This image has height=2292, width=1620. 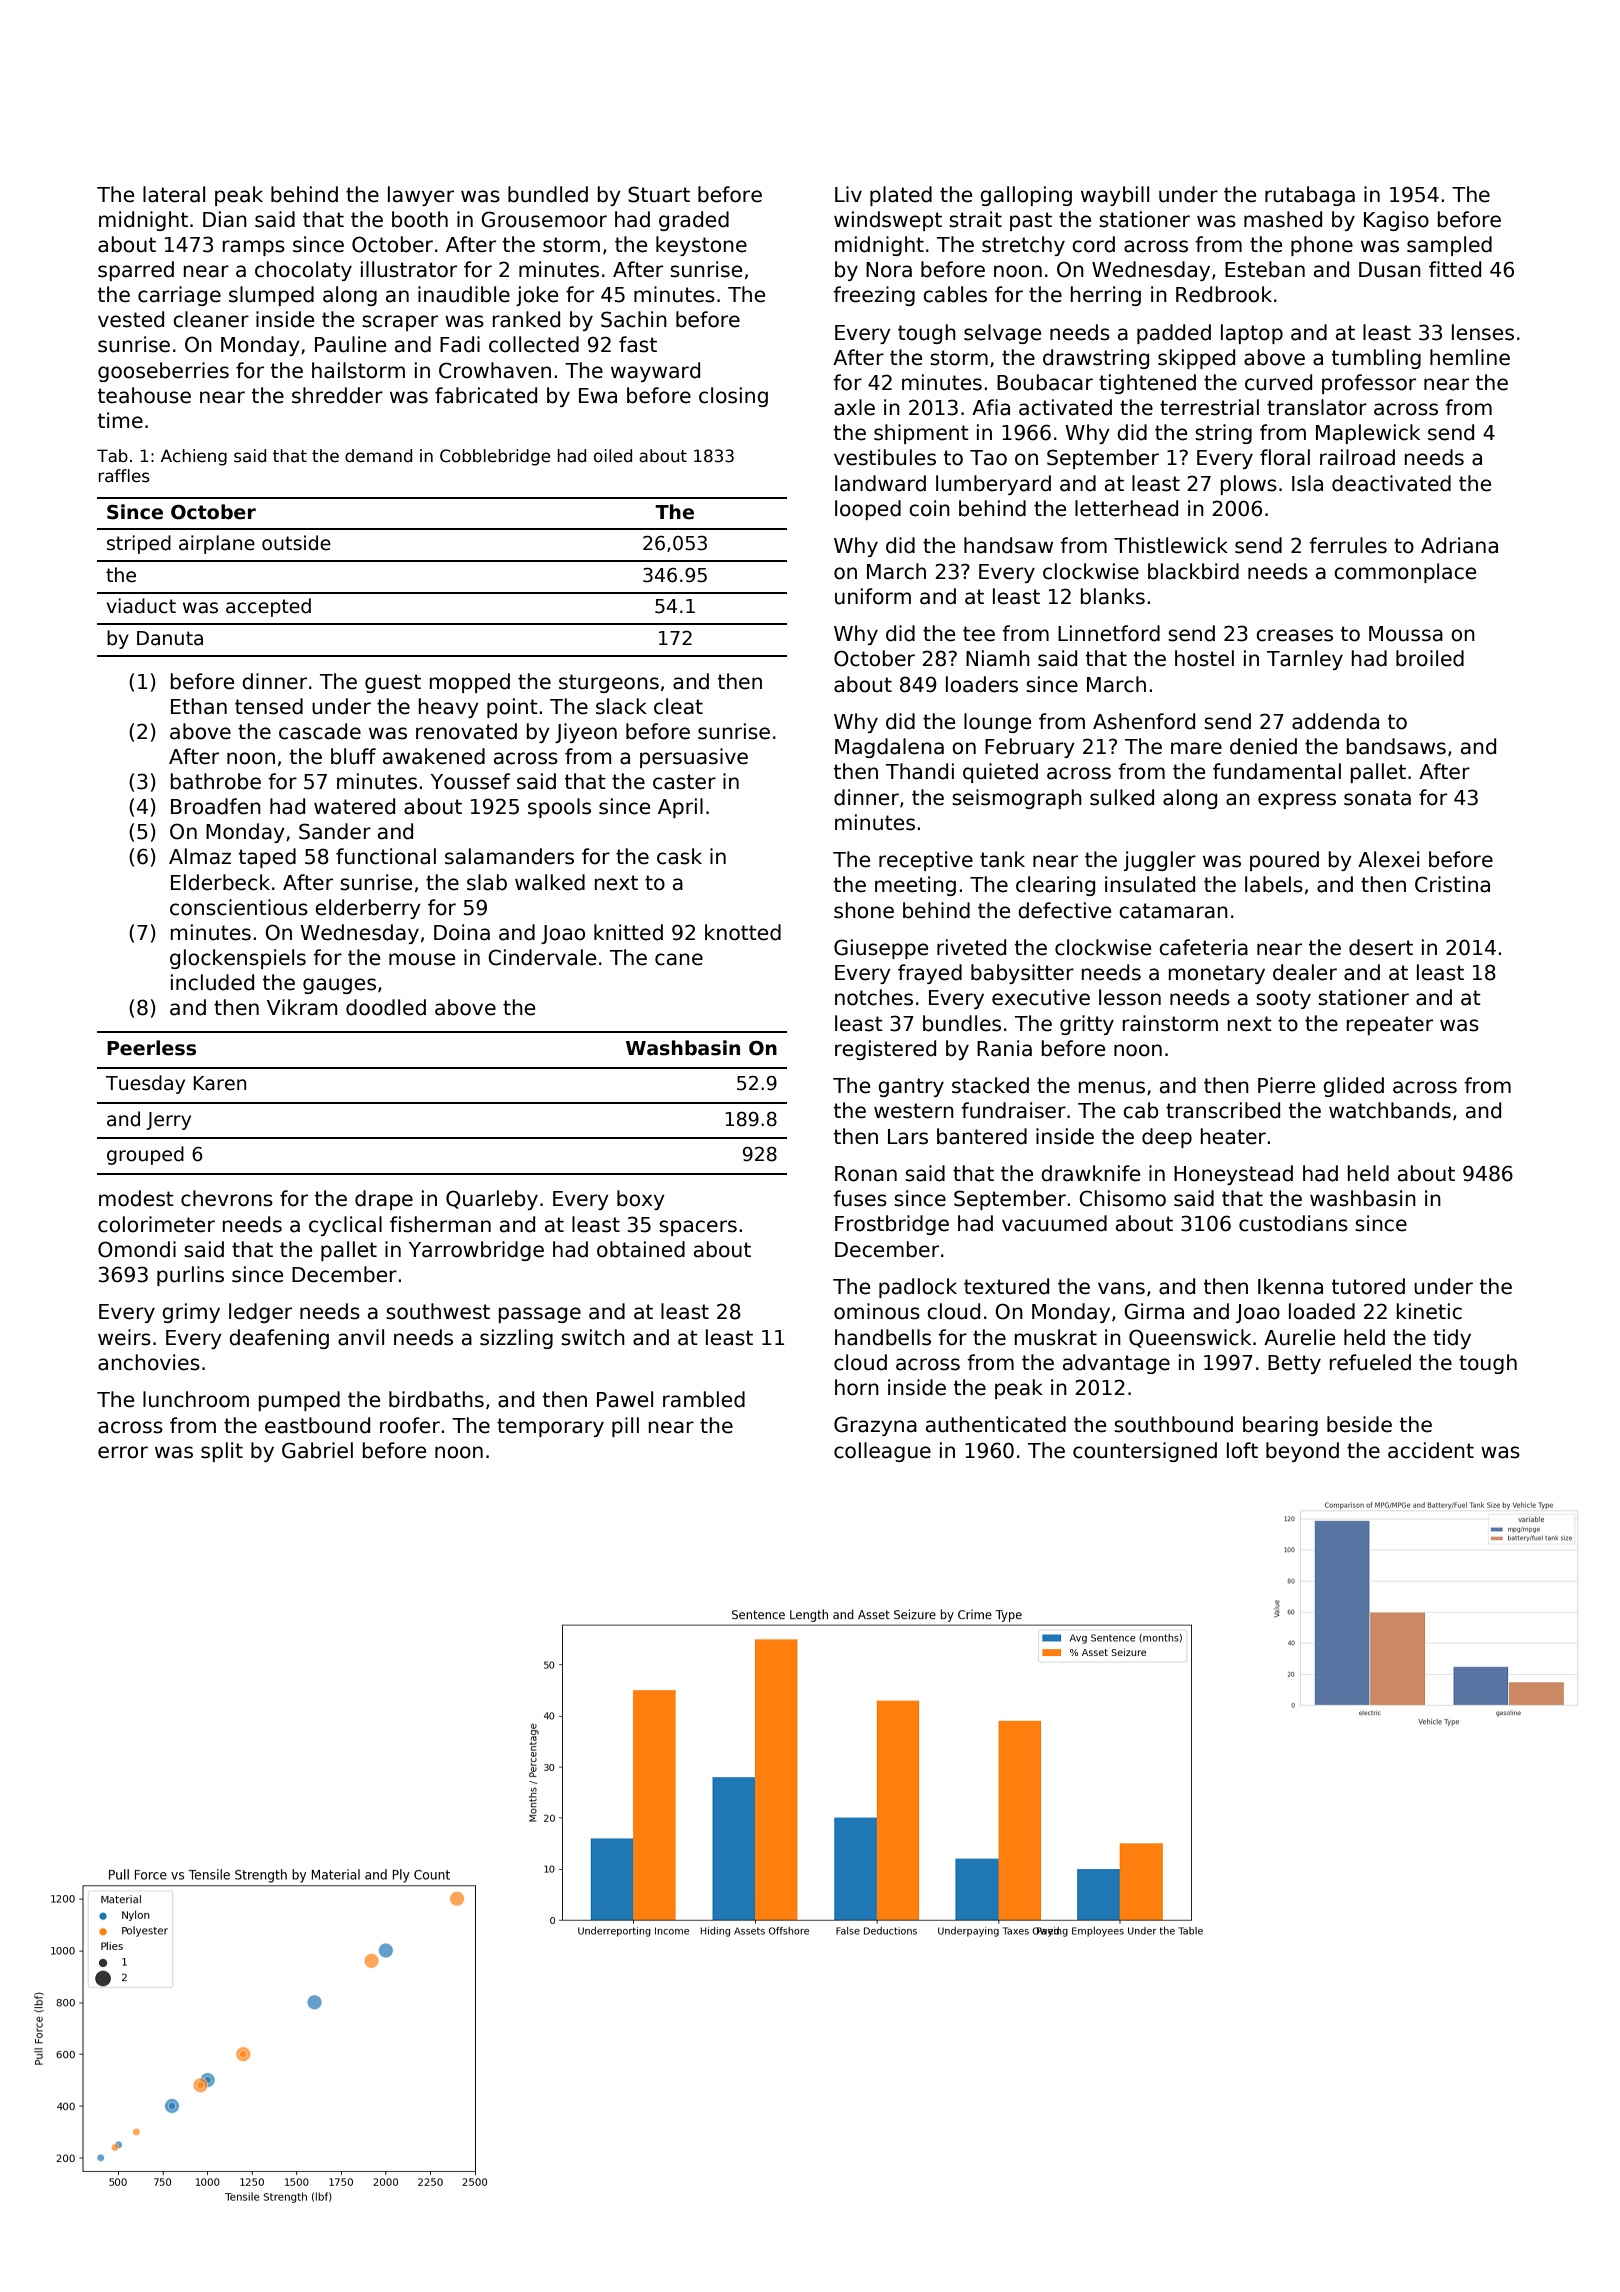 I want to click on southwest, so click(x=438, y=1311).
